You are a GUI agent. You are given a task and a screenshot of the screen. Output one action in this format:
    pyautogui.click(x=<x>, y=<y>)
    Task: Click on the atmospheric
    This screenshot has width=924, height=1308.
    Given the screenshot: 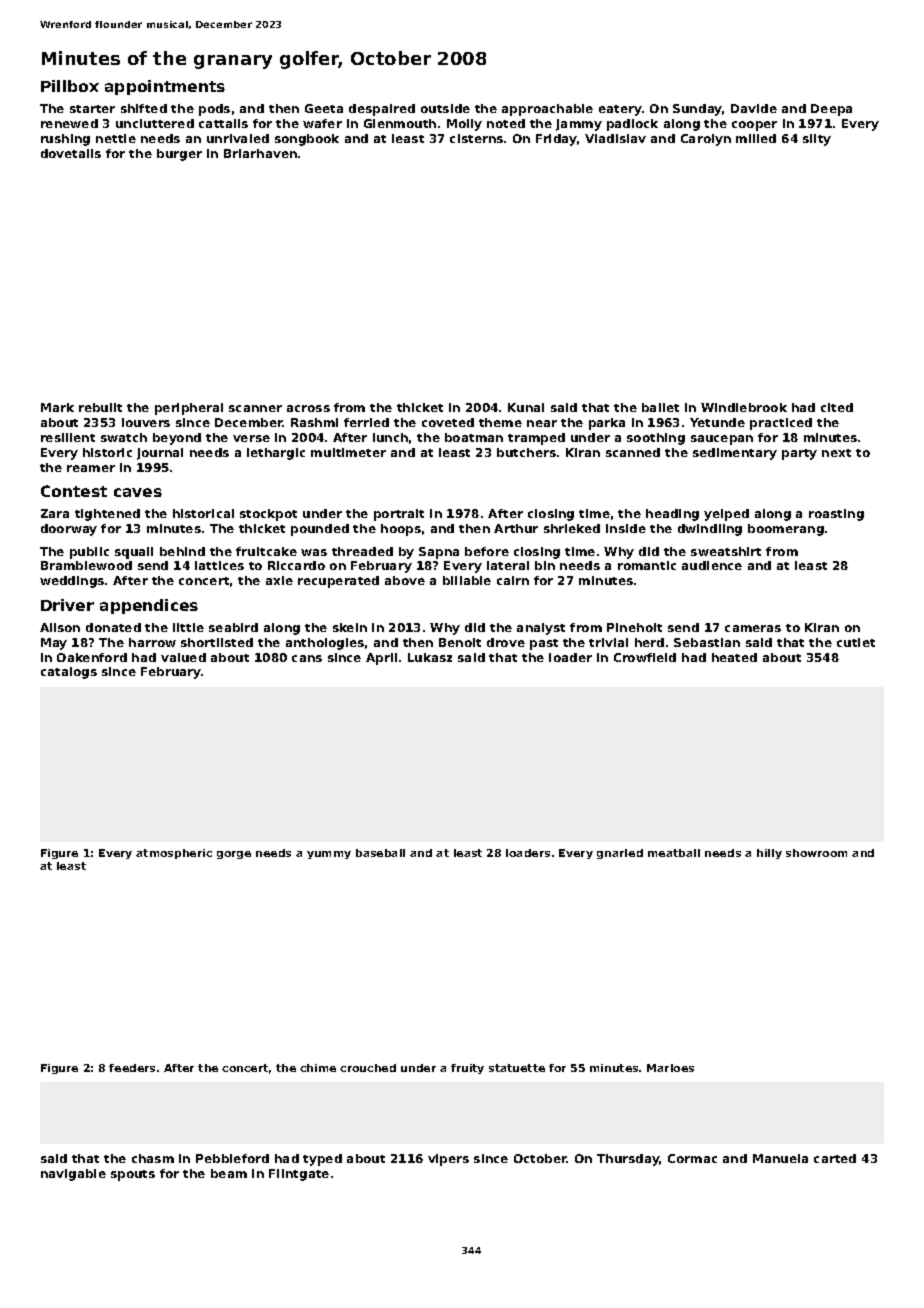 What is the action you would take?
    pyautogui.click(x=174, y=854)
